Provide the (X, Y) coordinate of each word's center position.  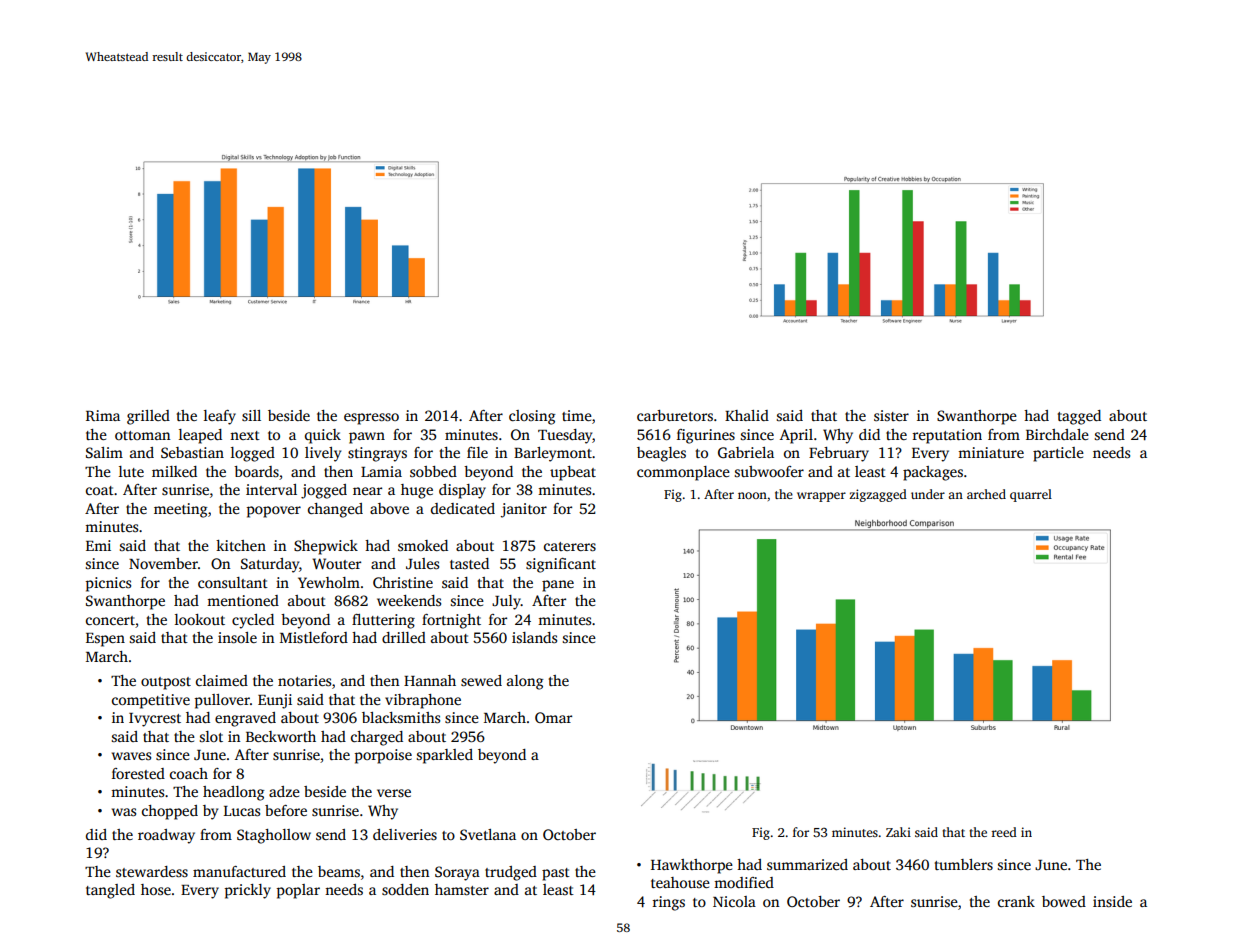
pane (558, 586)
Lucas (242, 811)
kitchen (241, 545)
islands (534, 637)
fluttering (383, 621)
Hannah (430, 680)
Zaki (898, 832)
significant (561, 565)
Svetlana (488, 834)
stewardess (152, 871)
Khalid (747, 415)
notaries (304, 680)
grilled (148, 417)
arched (986, 494)
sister (891, 415)
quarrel (1031, 495)
